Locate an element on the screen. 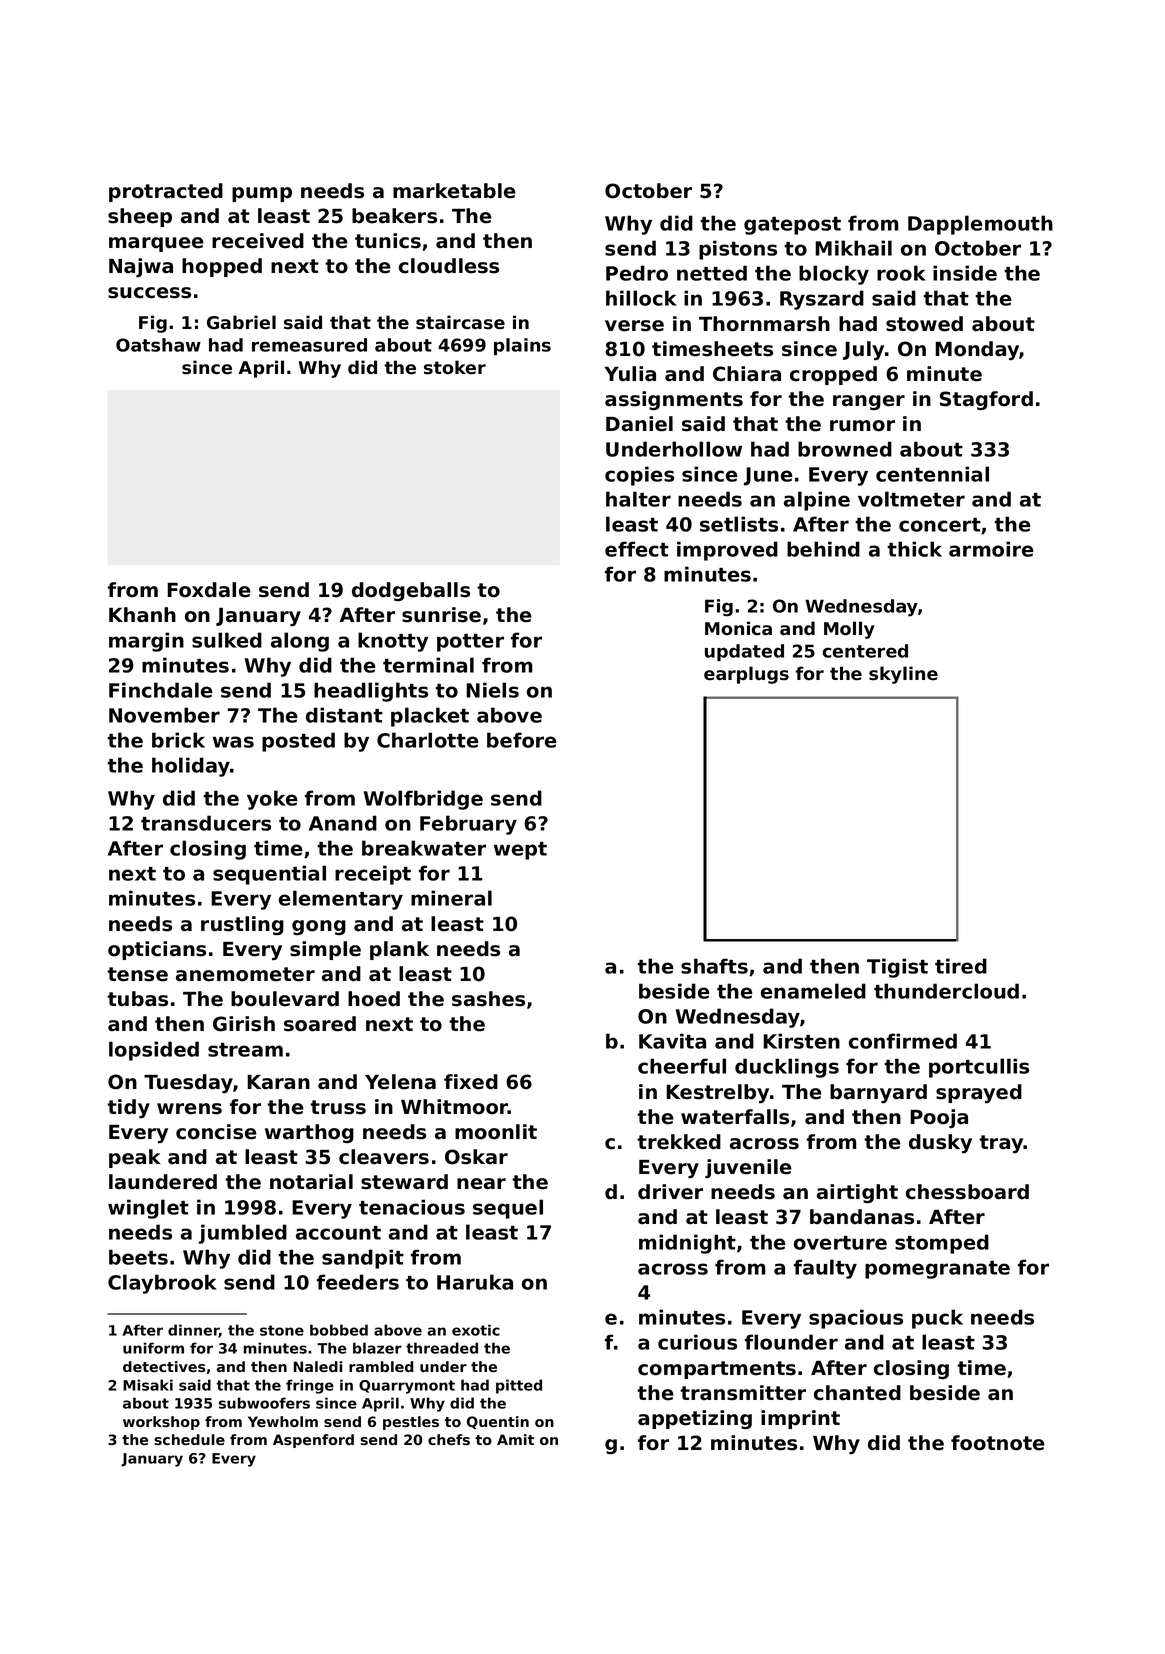 This screenshot has width=1165, height=1654. barnyard is located at coordinates (878, 1093).
